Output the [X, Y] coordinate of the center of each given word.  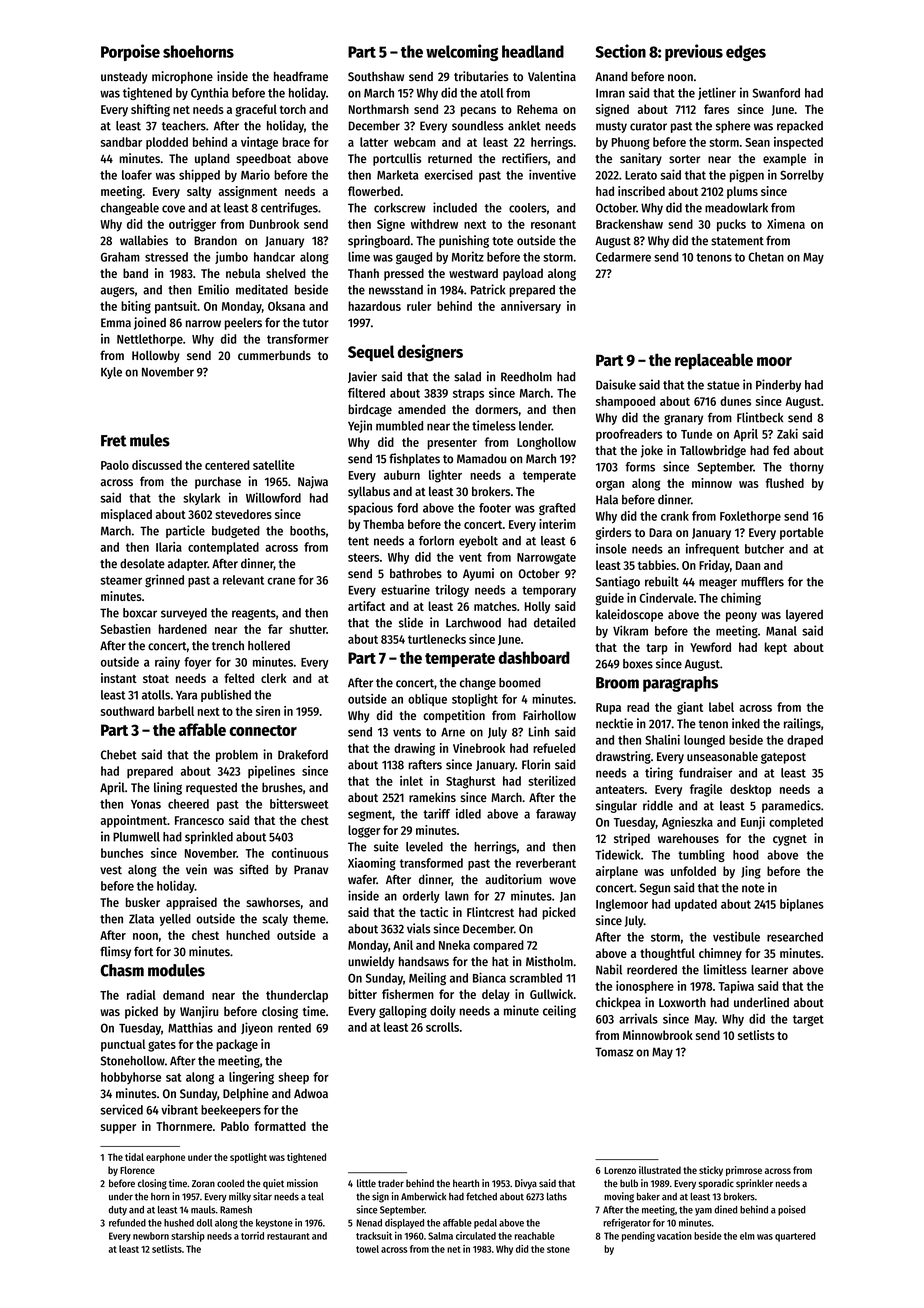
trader [391, 1183]
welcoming [462, 52]
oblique [427, 699]
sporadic [716, 1184]
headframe [301, 76]
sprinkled [209, 837]
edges [746, 53]
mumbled [399, 426]
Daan [748, 565]
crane [281, 581]
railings [802, 724]
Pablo [235, 1126]
